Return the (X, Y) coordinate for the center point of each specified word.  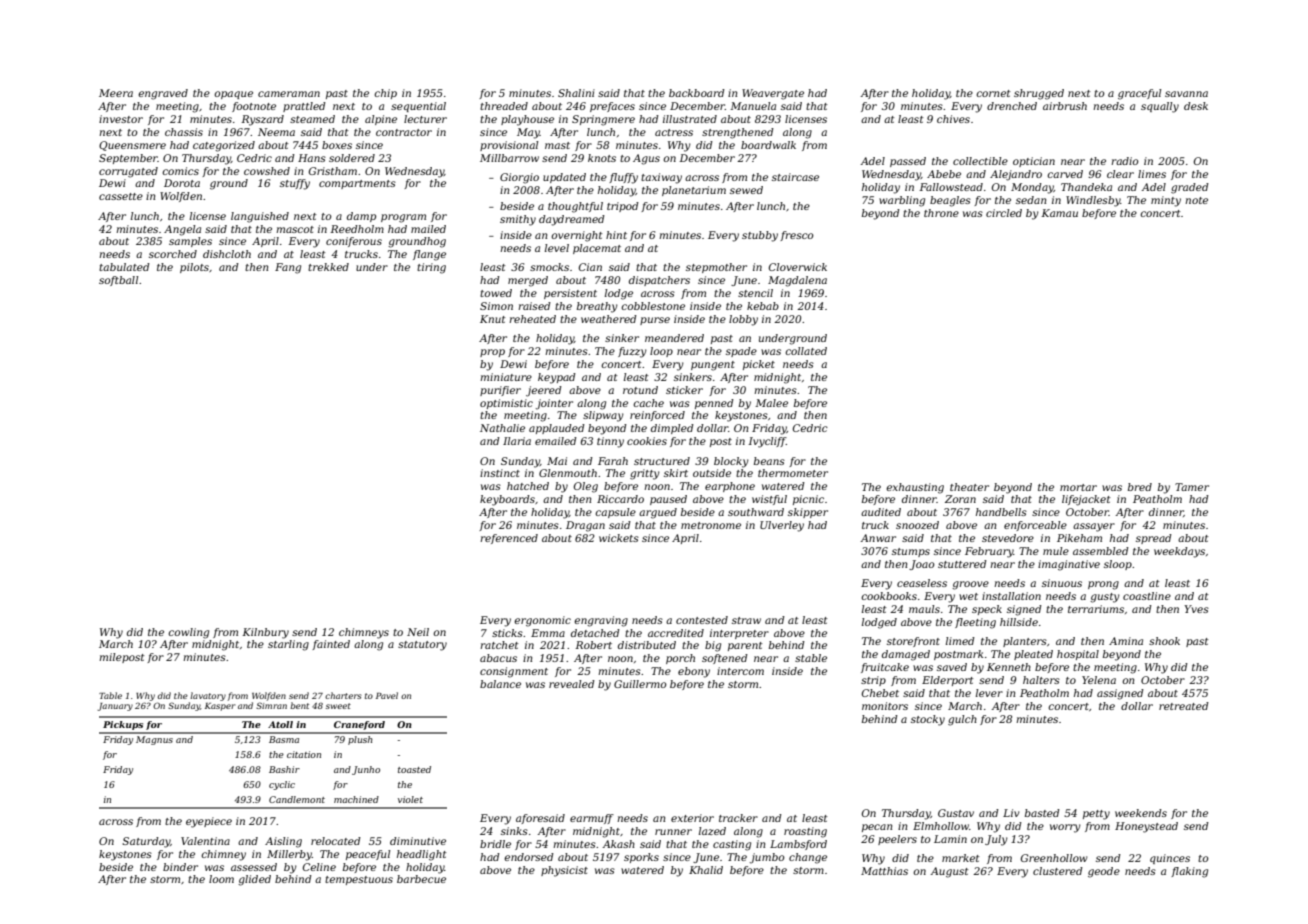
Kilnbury (265, 633)
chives (953, 119)
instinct (500, 473)
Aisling (283, 842)
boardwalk (768, 145)
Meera (116, 93)
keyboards (507, 500)
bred (1140, 487)
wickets (619, 538)
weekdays (1179, 552)
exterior (692, 818)
